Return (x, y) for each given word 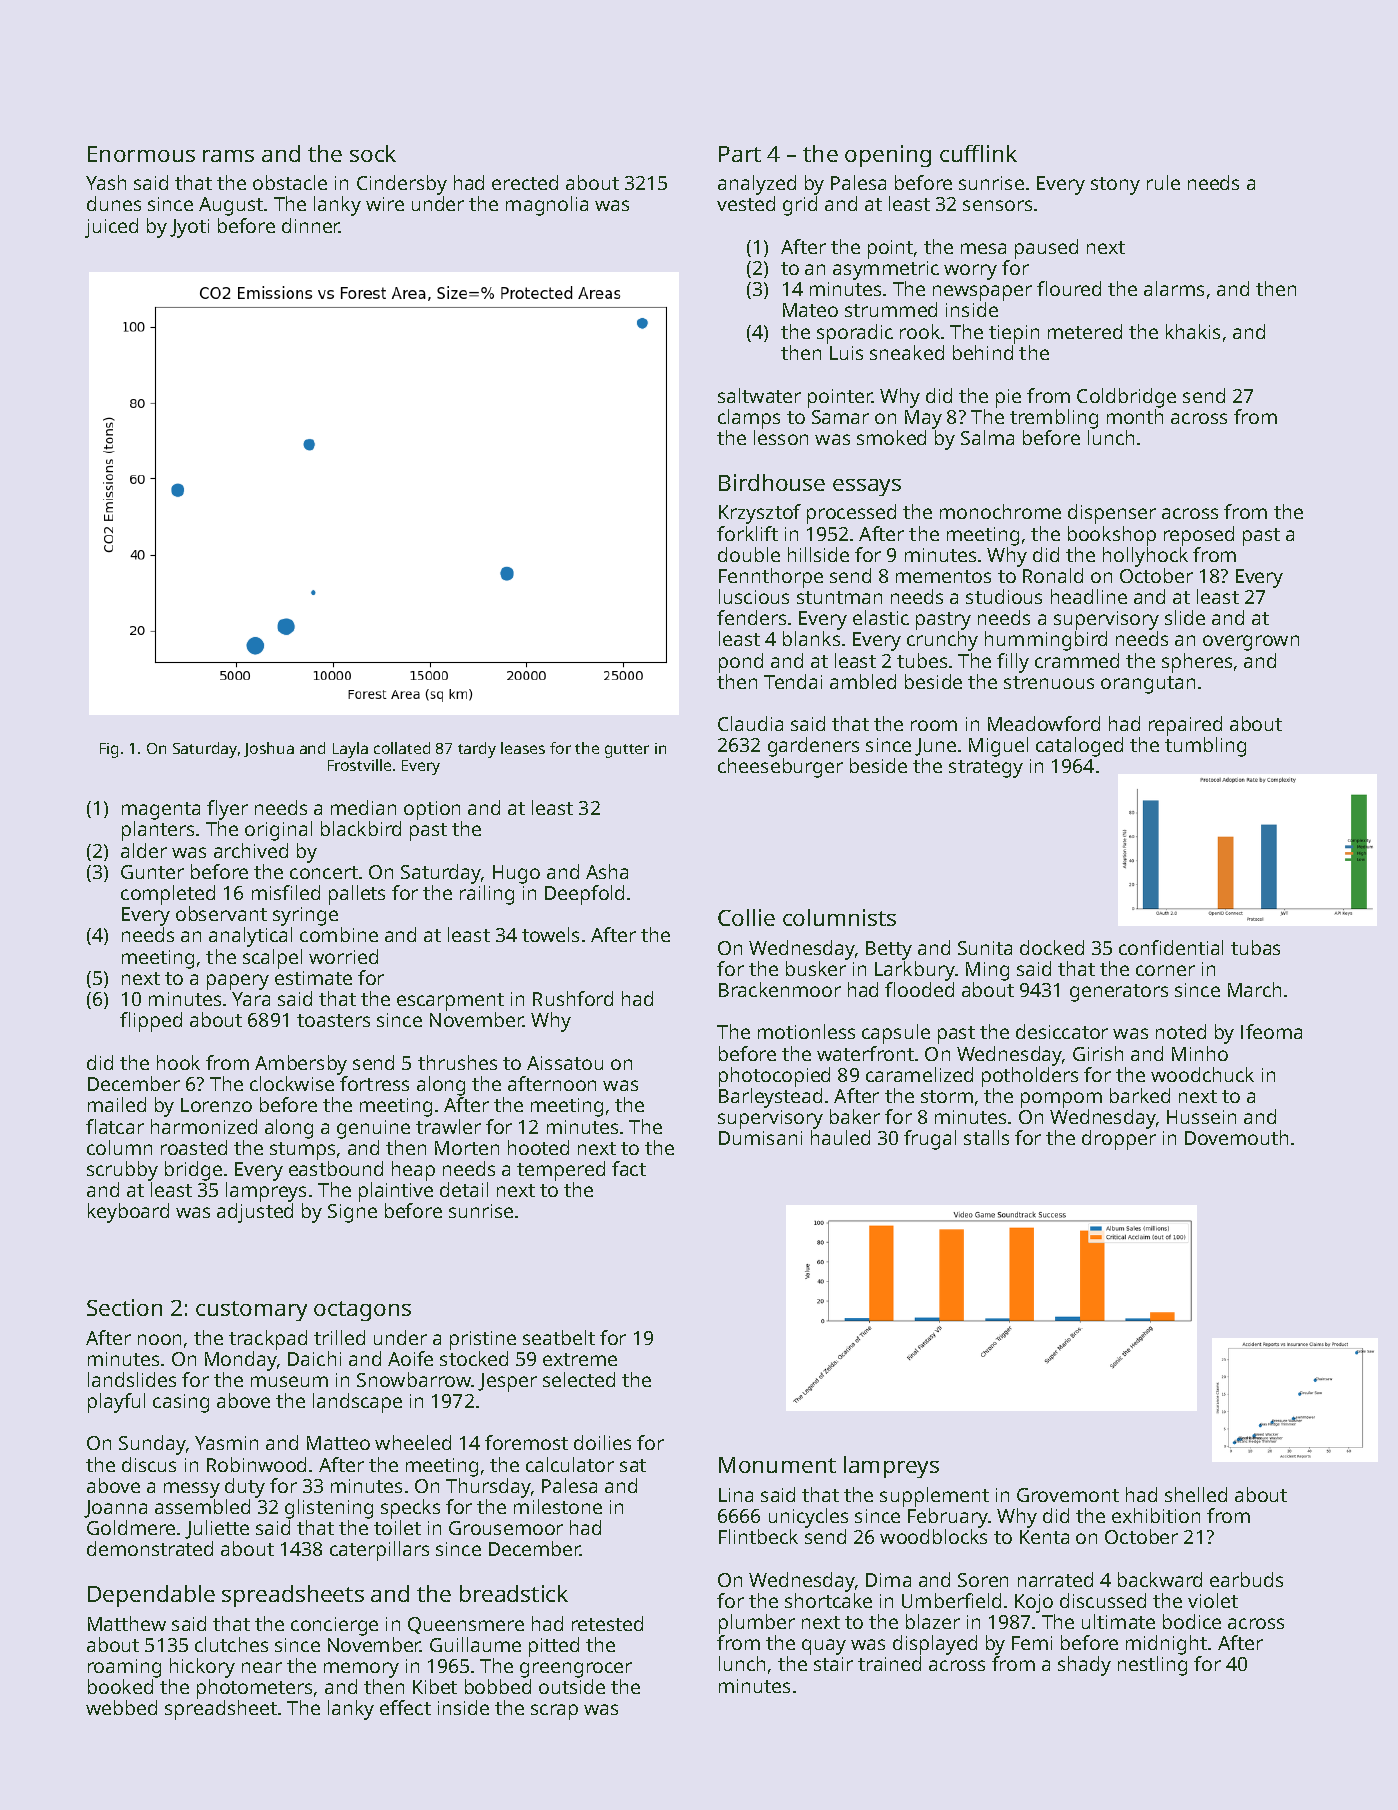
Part (740, 154)
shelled (1196, 1494)
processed (851, 514)
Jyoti (189, 228)
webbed (121, 1707)
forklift (747, 533)
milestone (558, 1506)
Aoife (410, 1358)
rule (1163, 182)
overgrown (1251, 643)
